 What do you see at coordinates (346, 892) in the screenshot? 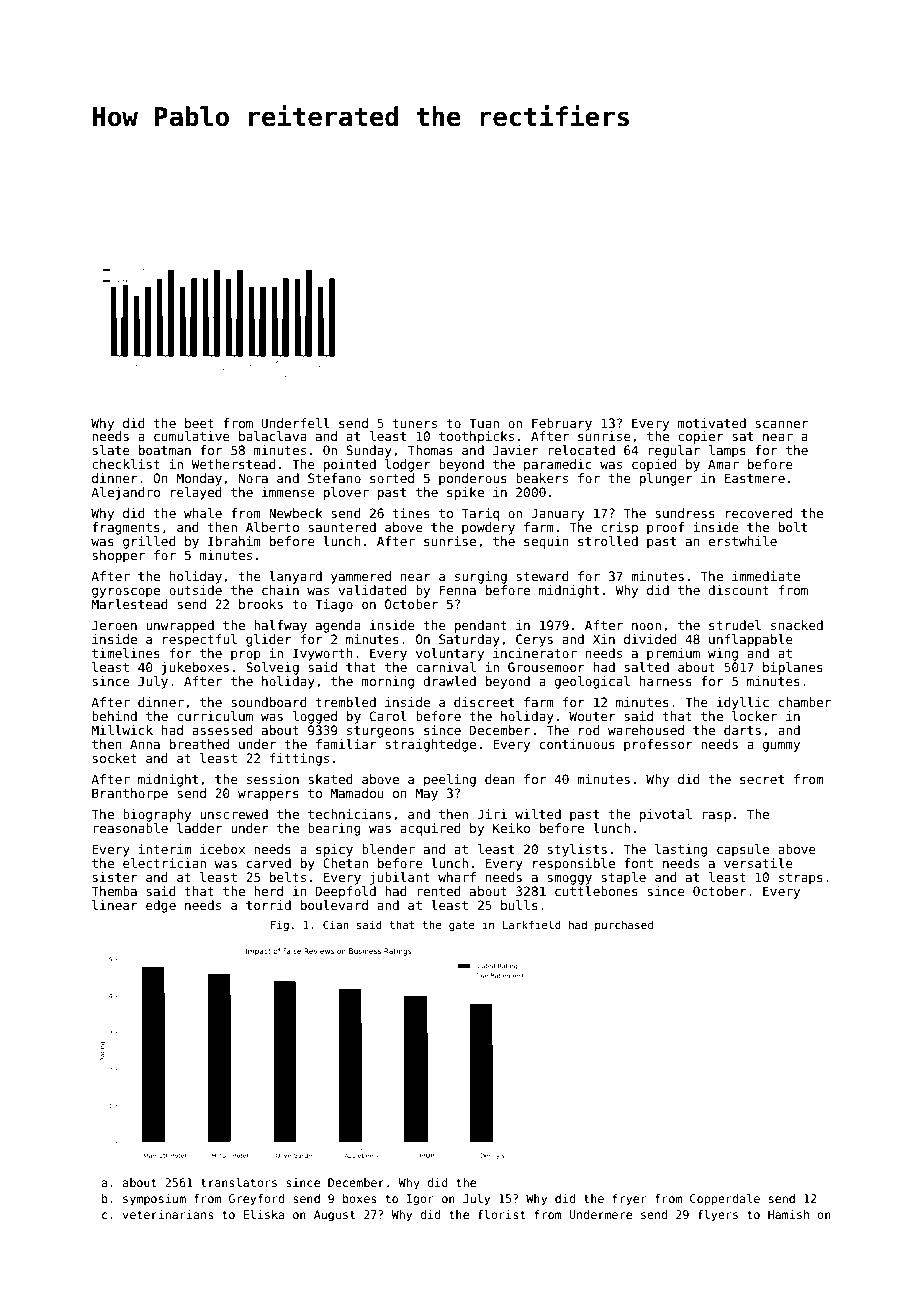
I see `Deepfold` at bounding box center [346, 892].
